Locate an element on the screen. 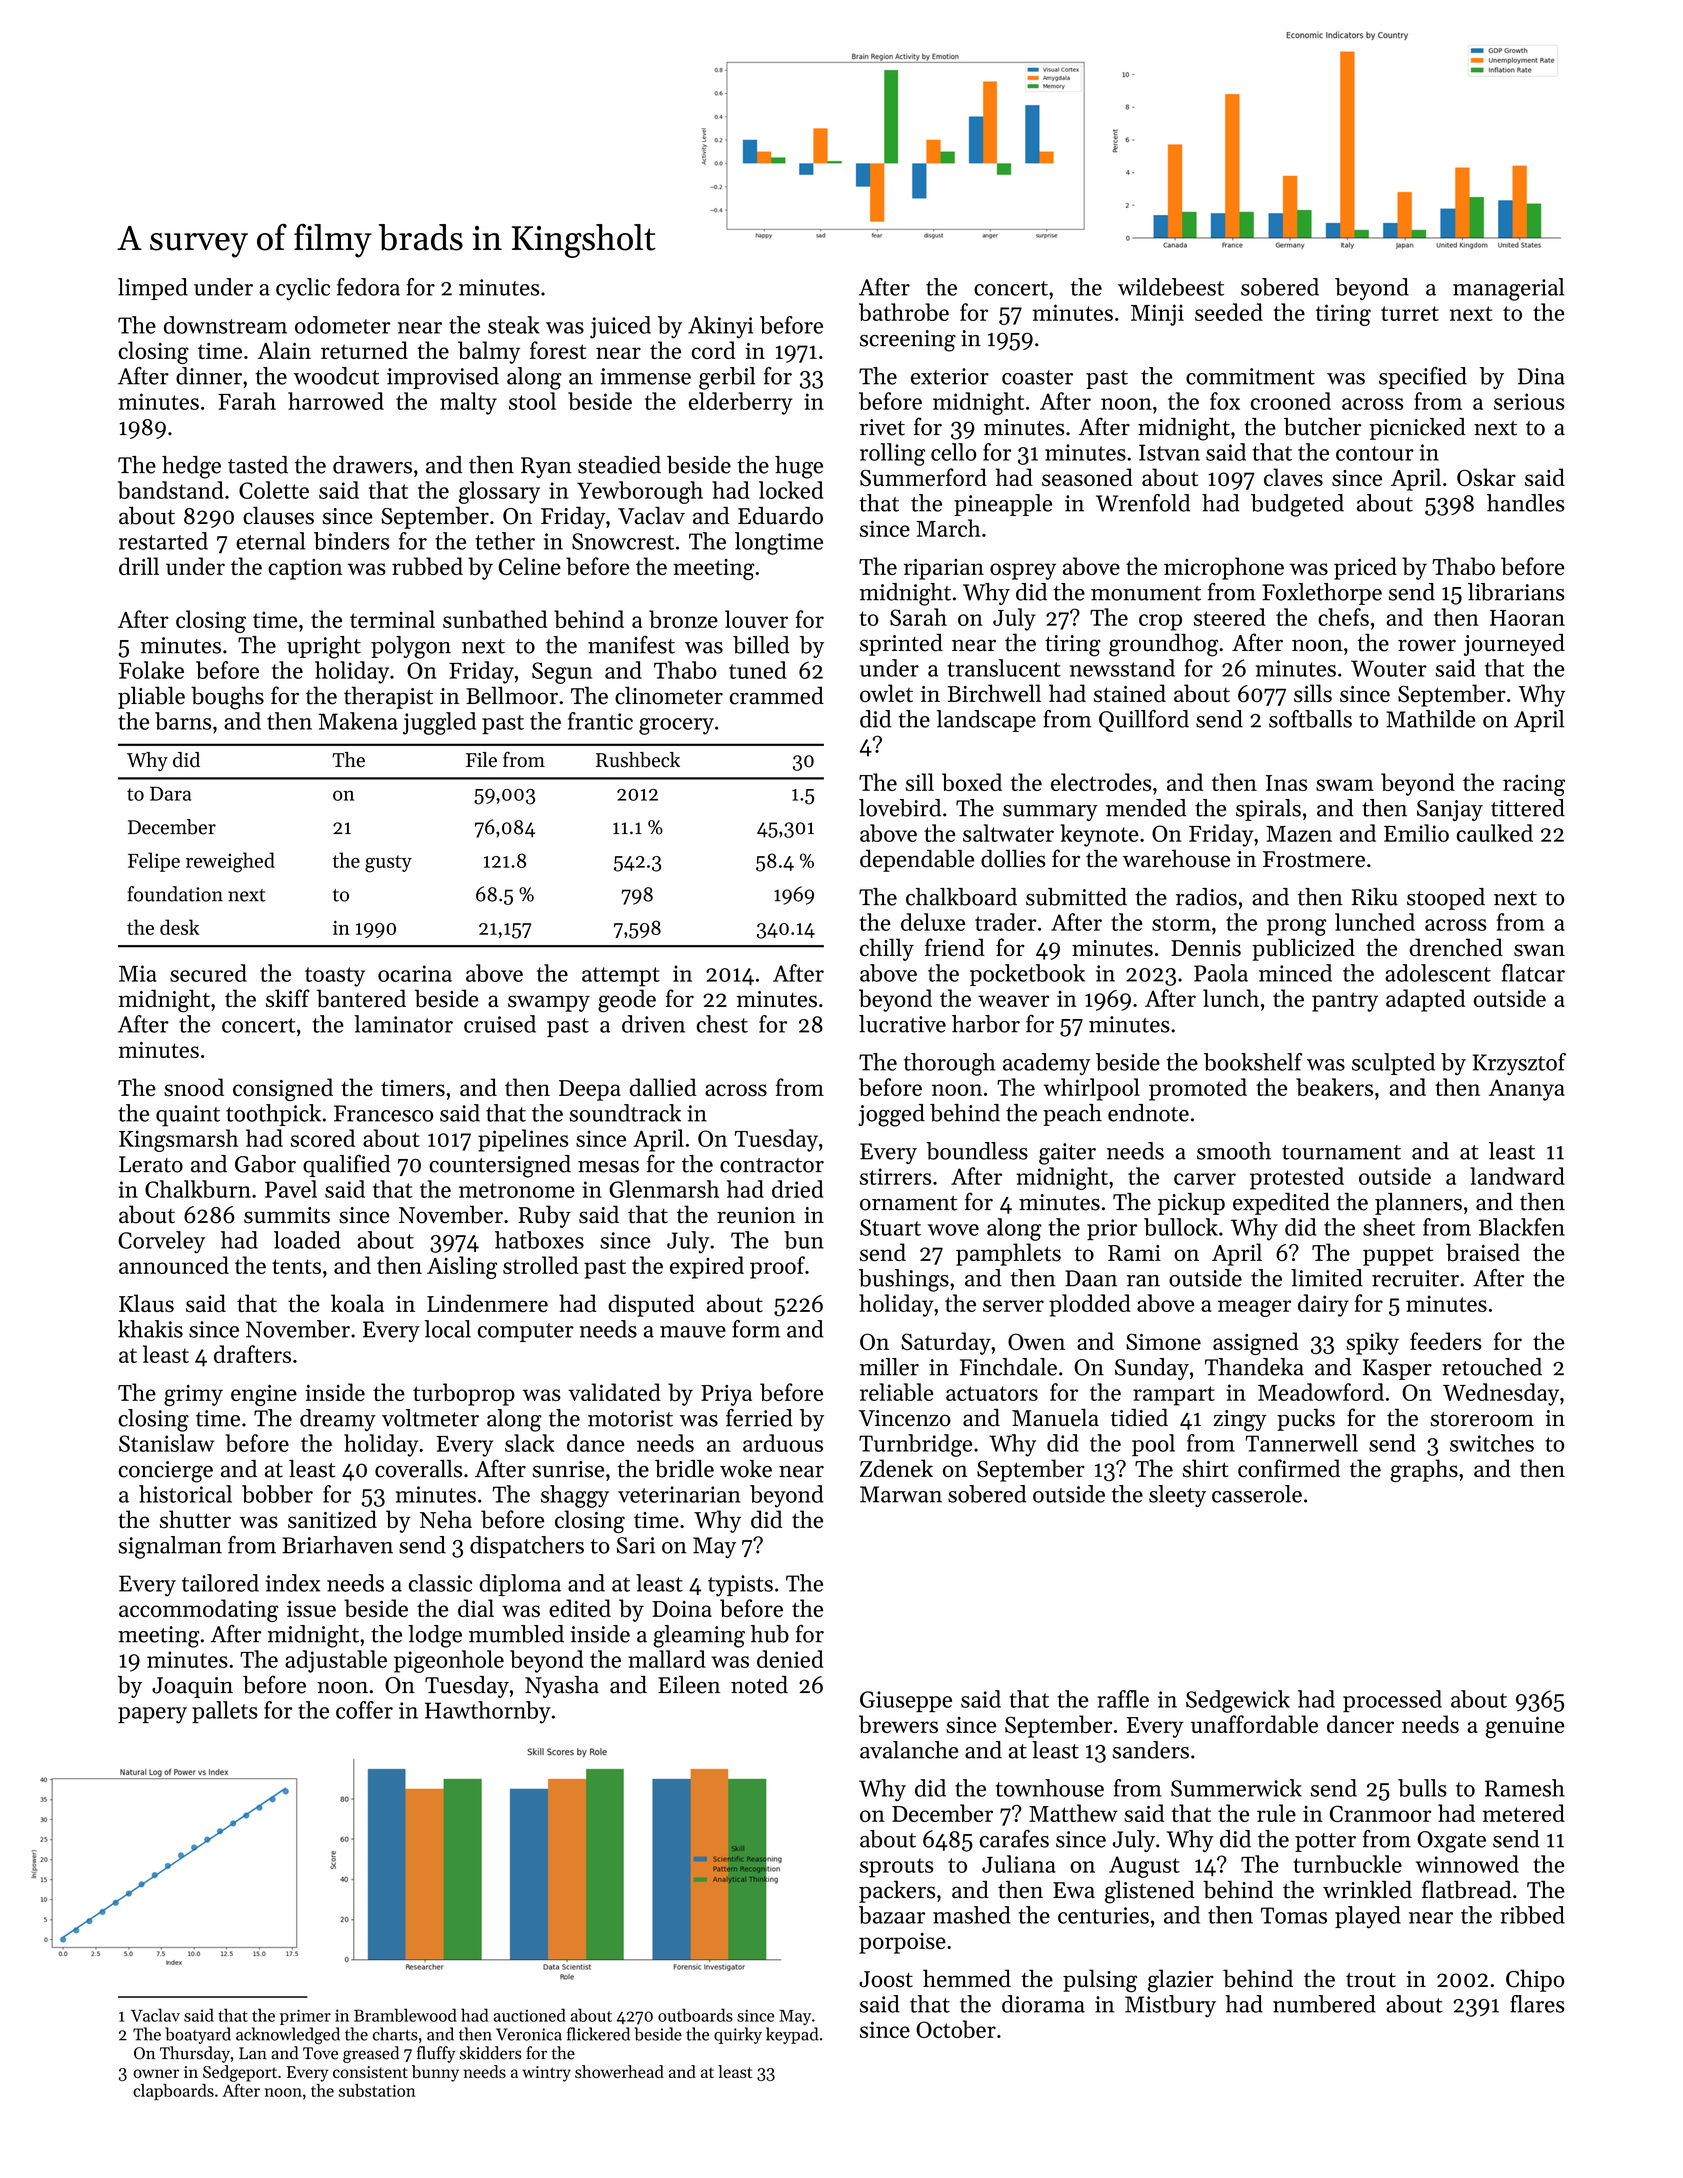 Image resolution: width=1683 pixels, height=2178 pixels. driven is located at coordinates (653, 1024).
